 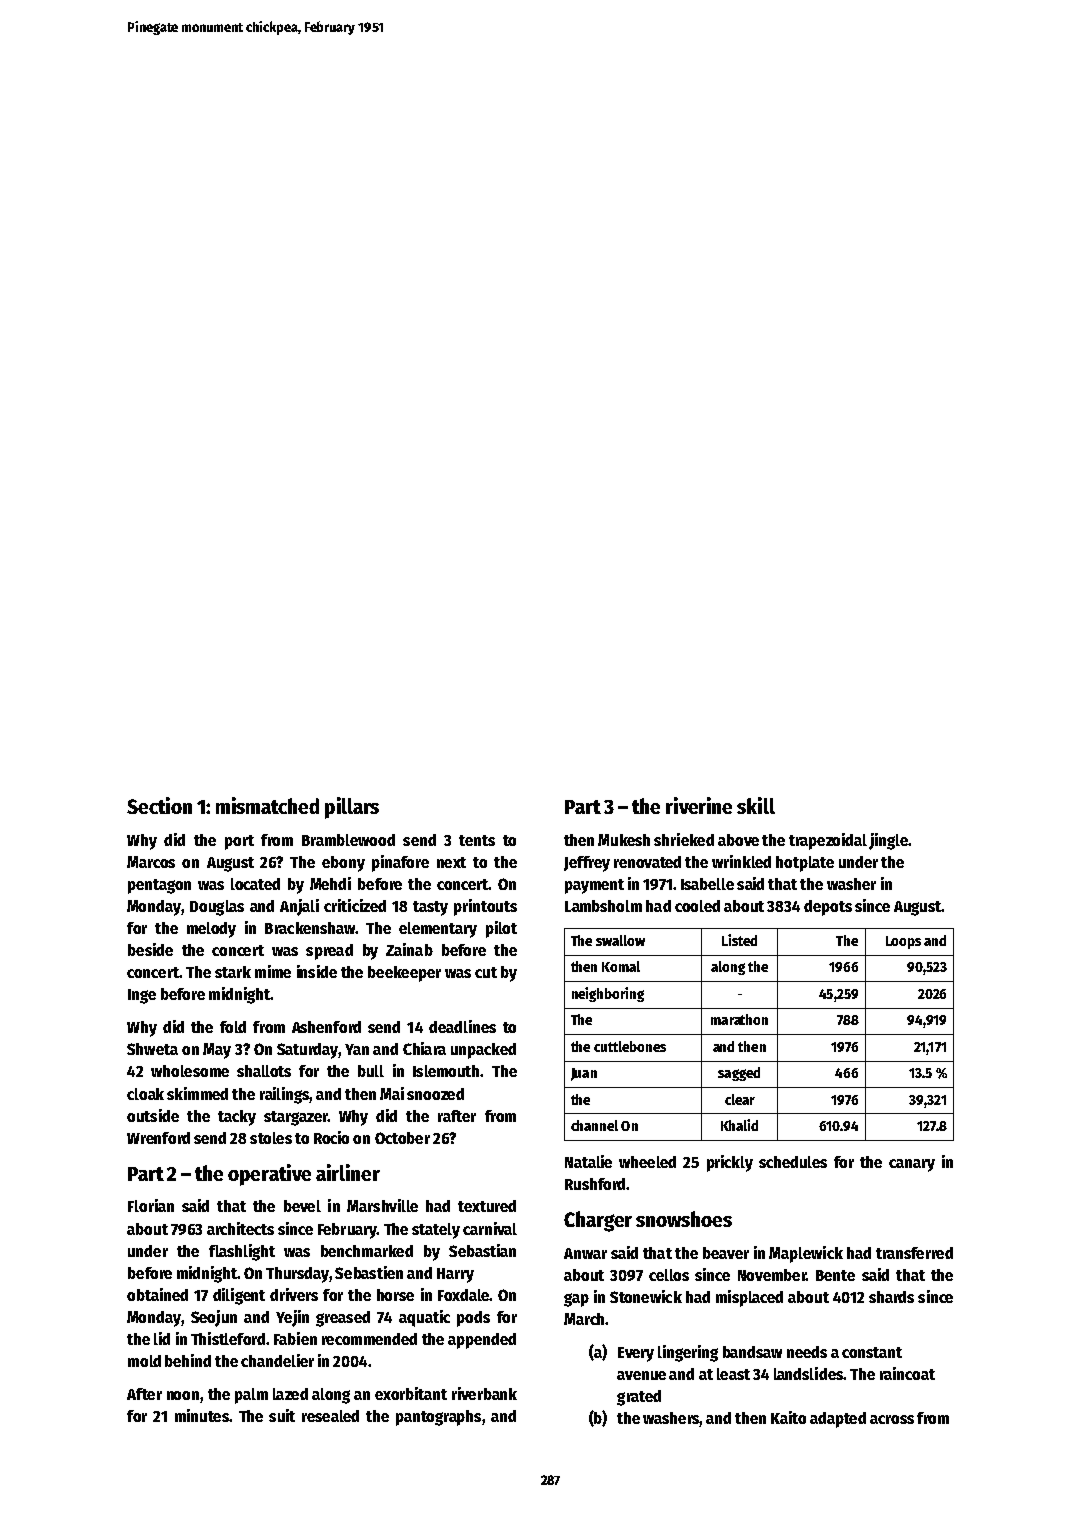 I want to click on minutes, so click(x=202, y=1415).
